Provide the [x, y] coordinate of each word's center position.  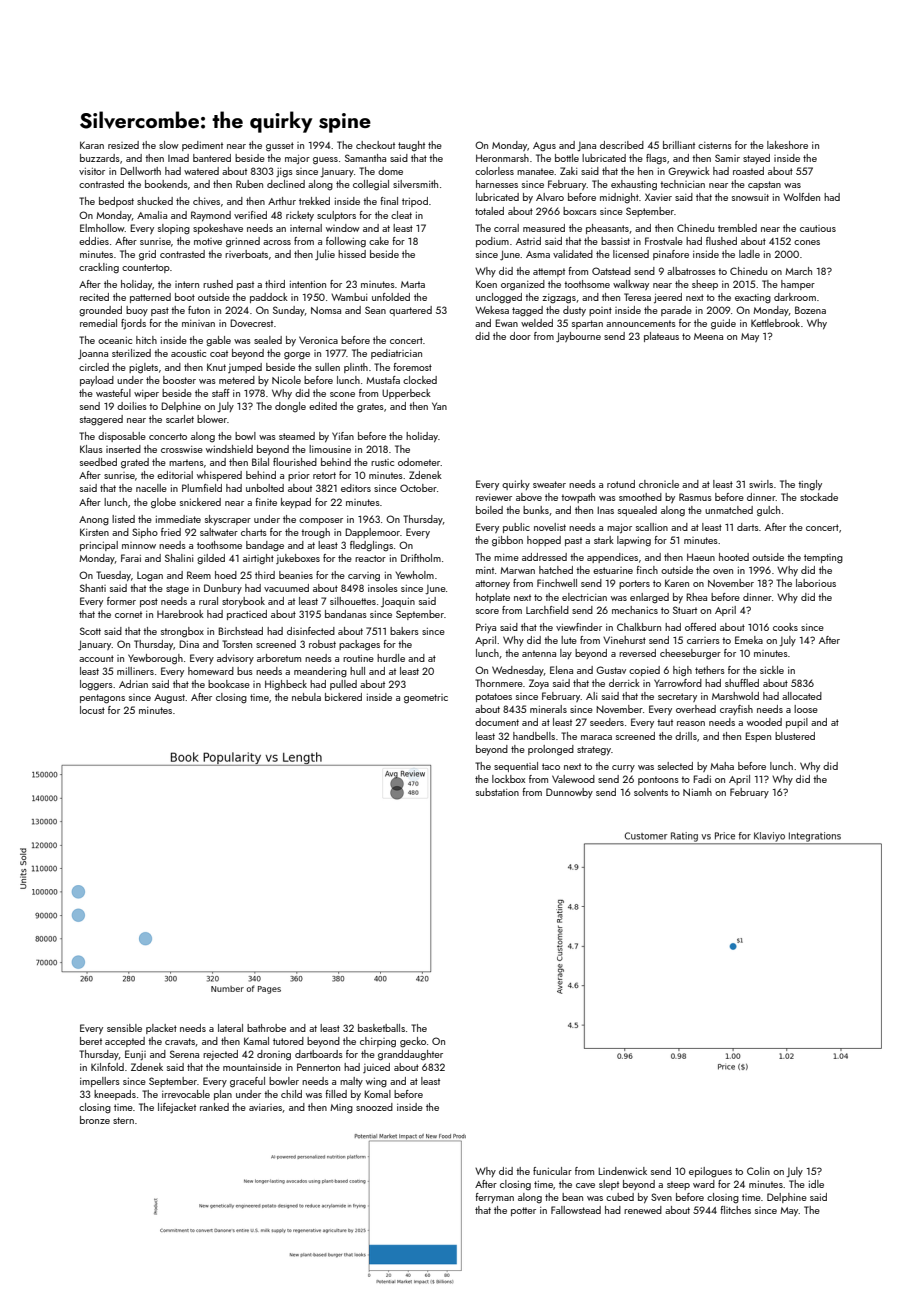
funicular [552, 1171]
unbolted [265, 488]
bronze [95, 1120]
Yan [439, 406]
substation [497, 792]
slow [169, 145]
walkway [631, 285]
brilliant [679, 145]
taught [411, 146]
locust [92, 710]
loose [806, 709]
